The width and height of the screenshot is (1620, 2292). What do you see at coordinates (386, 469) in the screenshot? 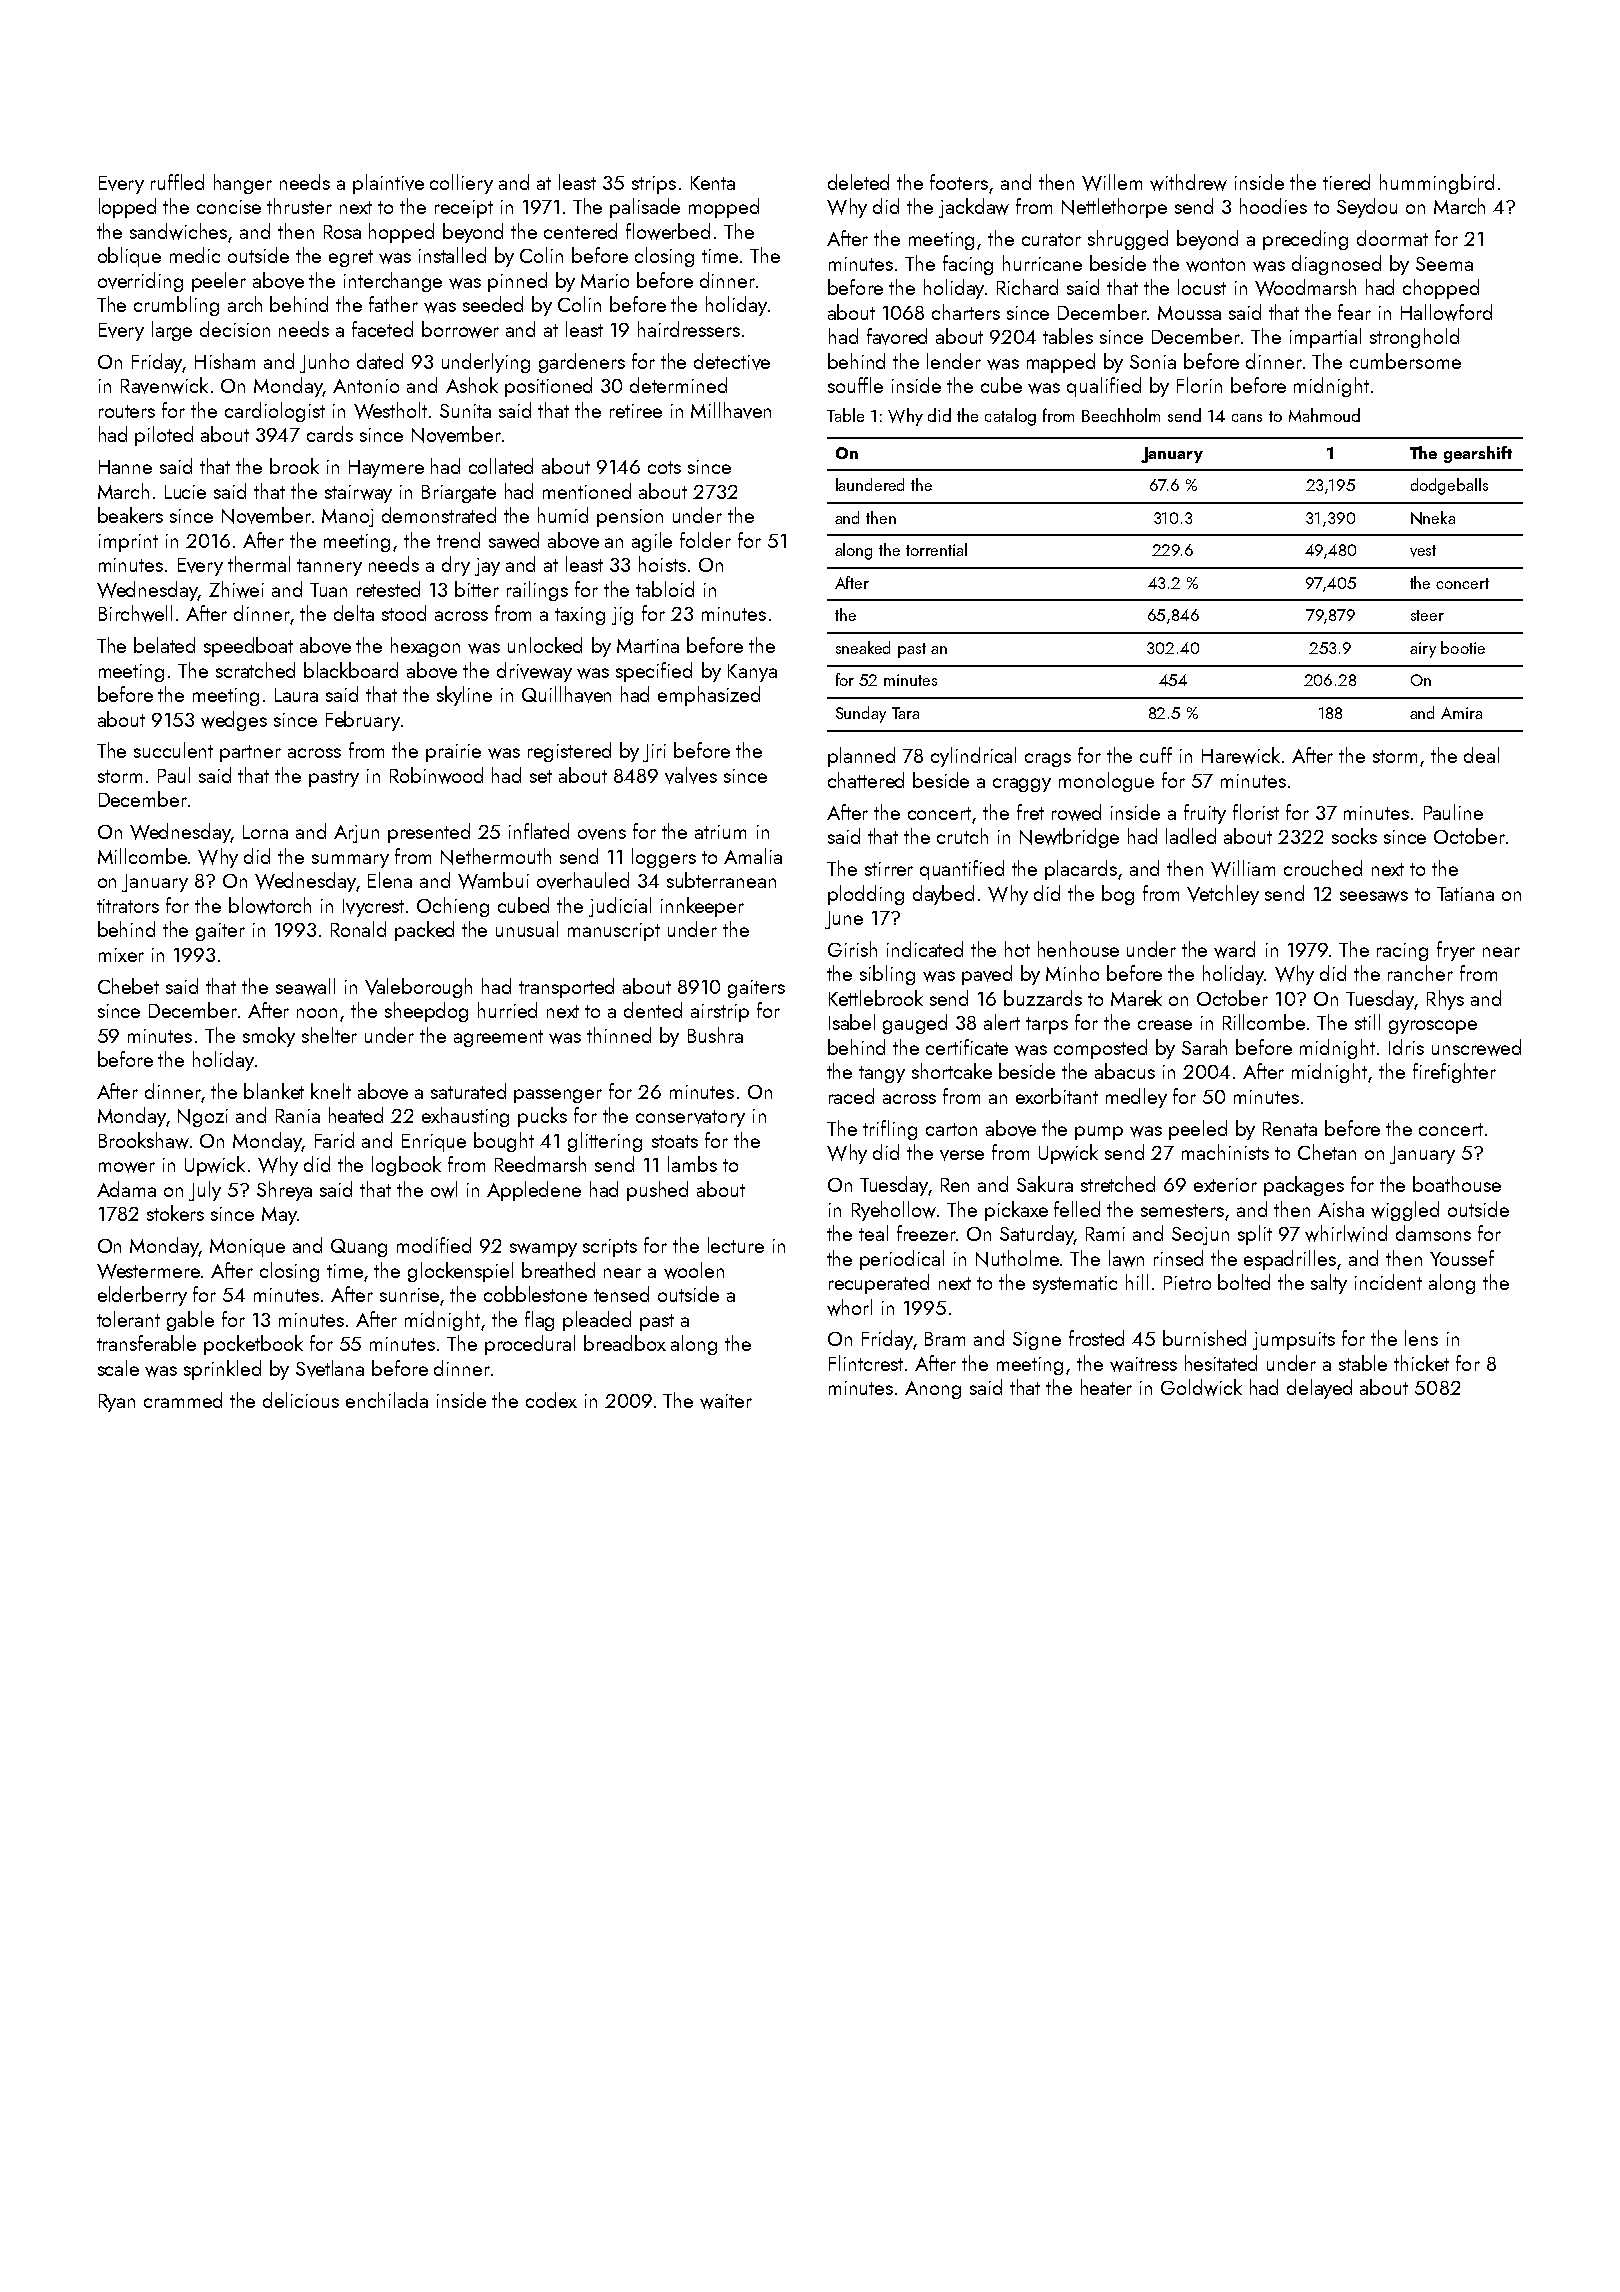
I see `Haymere` at bounding box center [386, 469].
